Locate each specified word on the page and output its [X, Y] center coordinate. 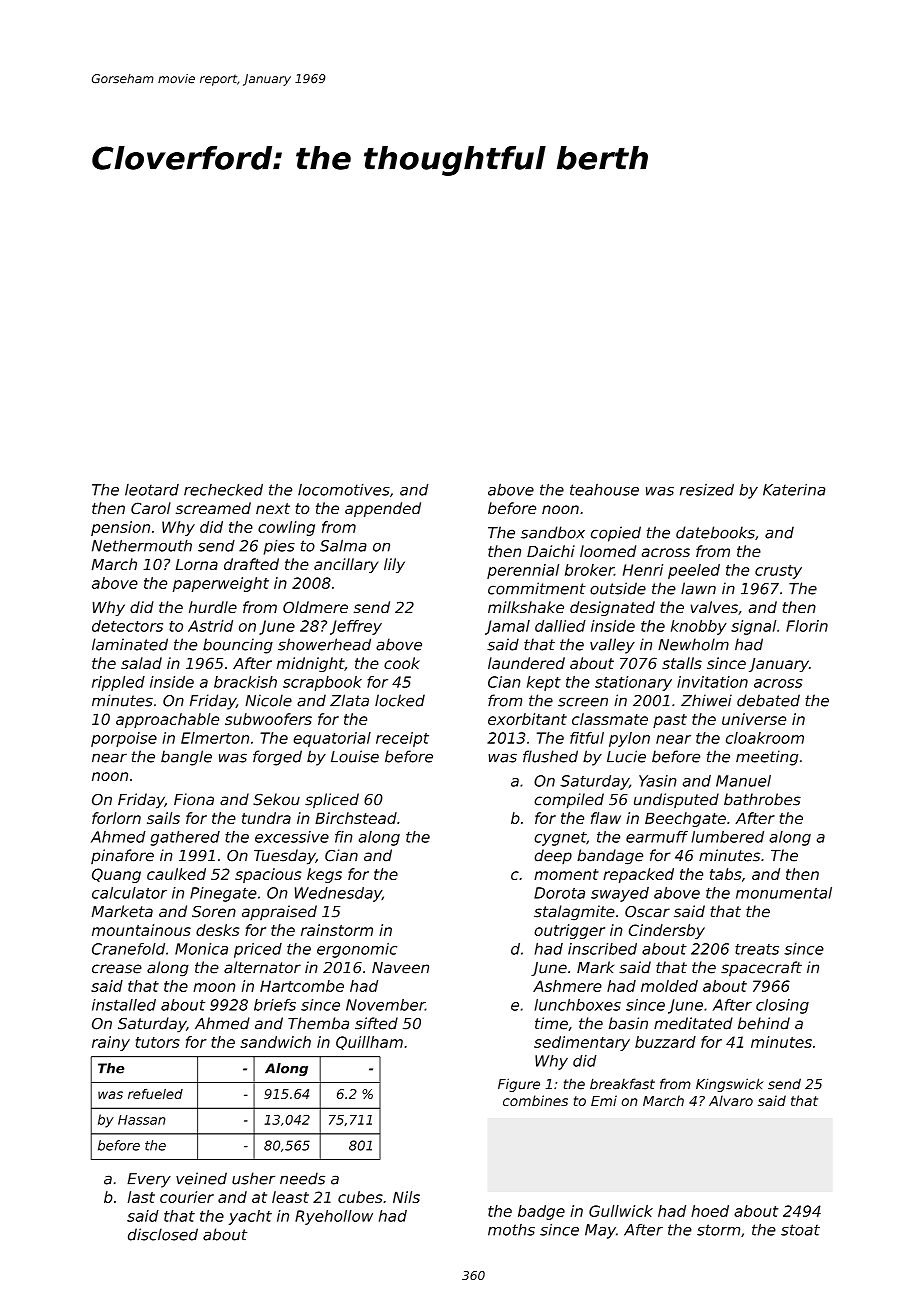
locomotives [344, 490]
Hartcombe [302, 986]
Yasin [657, 781]
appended [383, 509]
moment [566, 874]
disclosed [163, 1234]
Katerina [794, 489]
